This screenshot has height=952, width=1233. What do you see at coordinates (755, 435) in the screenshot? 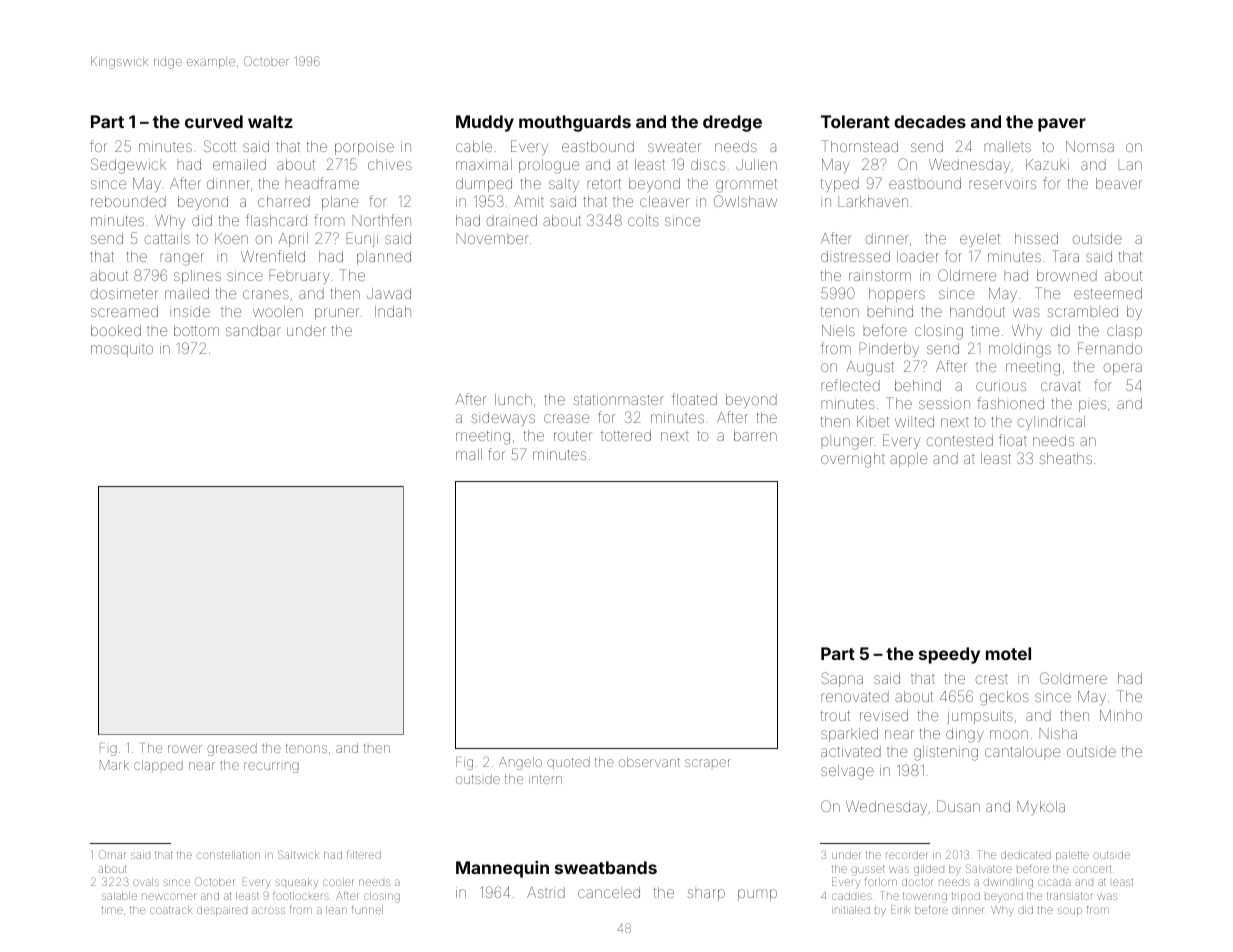
I see `barren` at bounding box center [755, 435].
